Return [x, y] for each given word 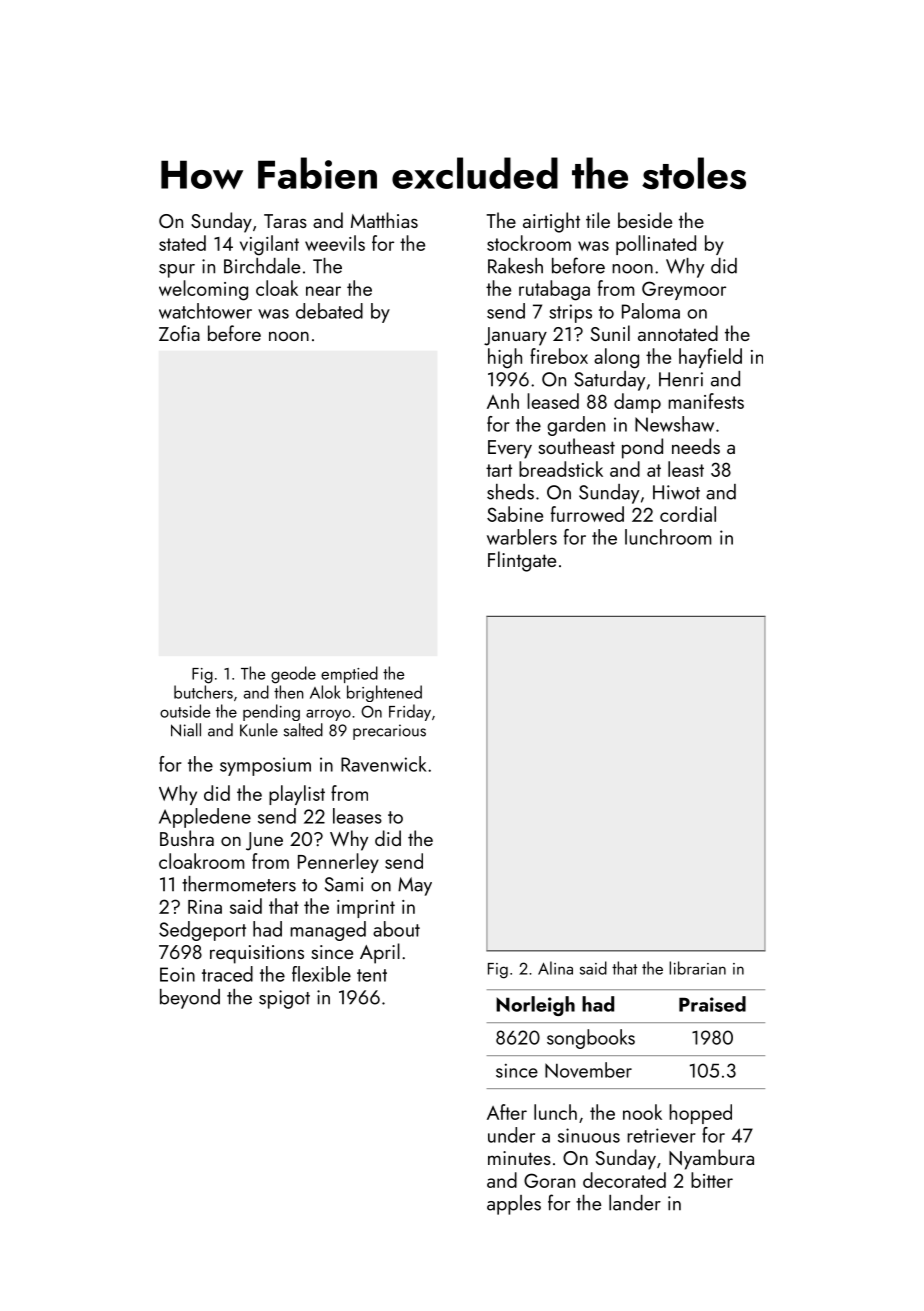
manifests [706, 401]
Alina [555, 968]
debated [329, 311]
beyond [190, 999]
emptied [349, 674]
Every [510, 449]
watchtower [205, 311]
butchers [203, 692]
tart [499, 470]
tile [598, 220]
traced [227, 974]
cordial [688, 514]
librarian [697, 968]
